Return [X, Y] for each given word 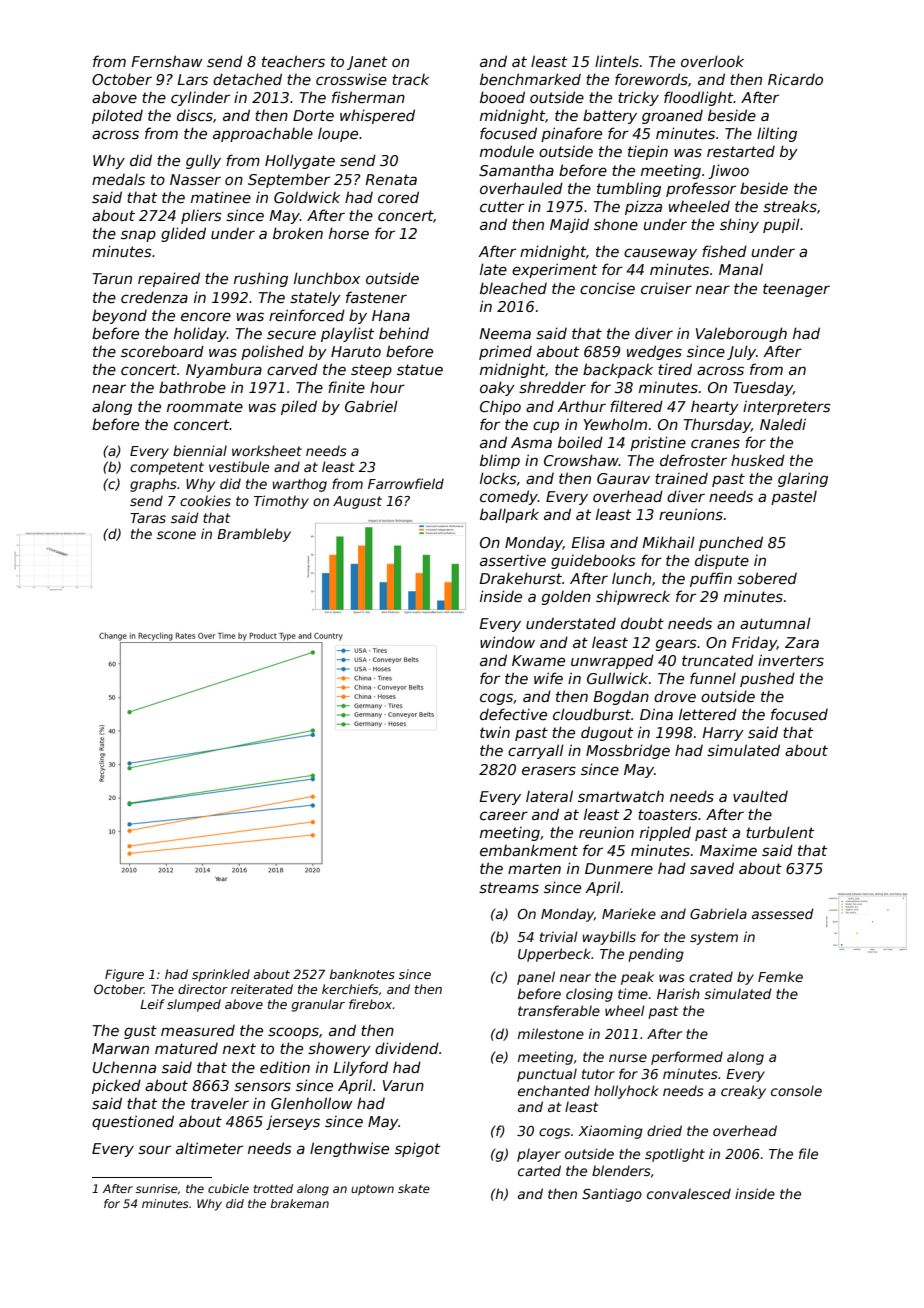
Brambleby [254, 535]
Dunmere [619, 868]
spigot [417, 1150]
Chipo [500, 407]
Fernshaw [167, 61]
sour [154, 1149]
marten [534, 868]
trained [681, 478]
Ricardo [795, 79]
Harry [723, 734]
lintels [617, 61]
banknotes [362, 974]
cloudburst [592, 714]
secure [291, 334]
